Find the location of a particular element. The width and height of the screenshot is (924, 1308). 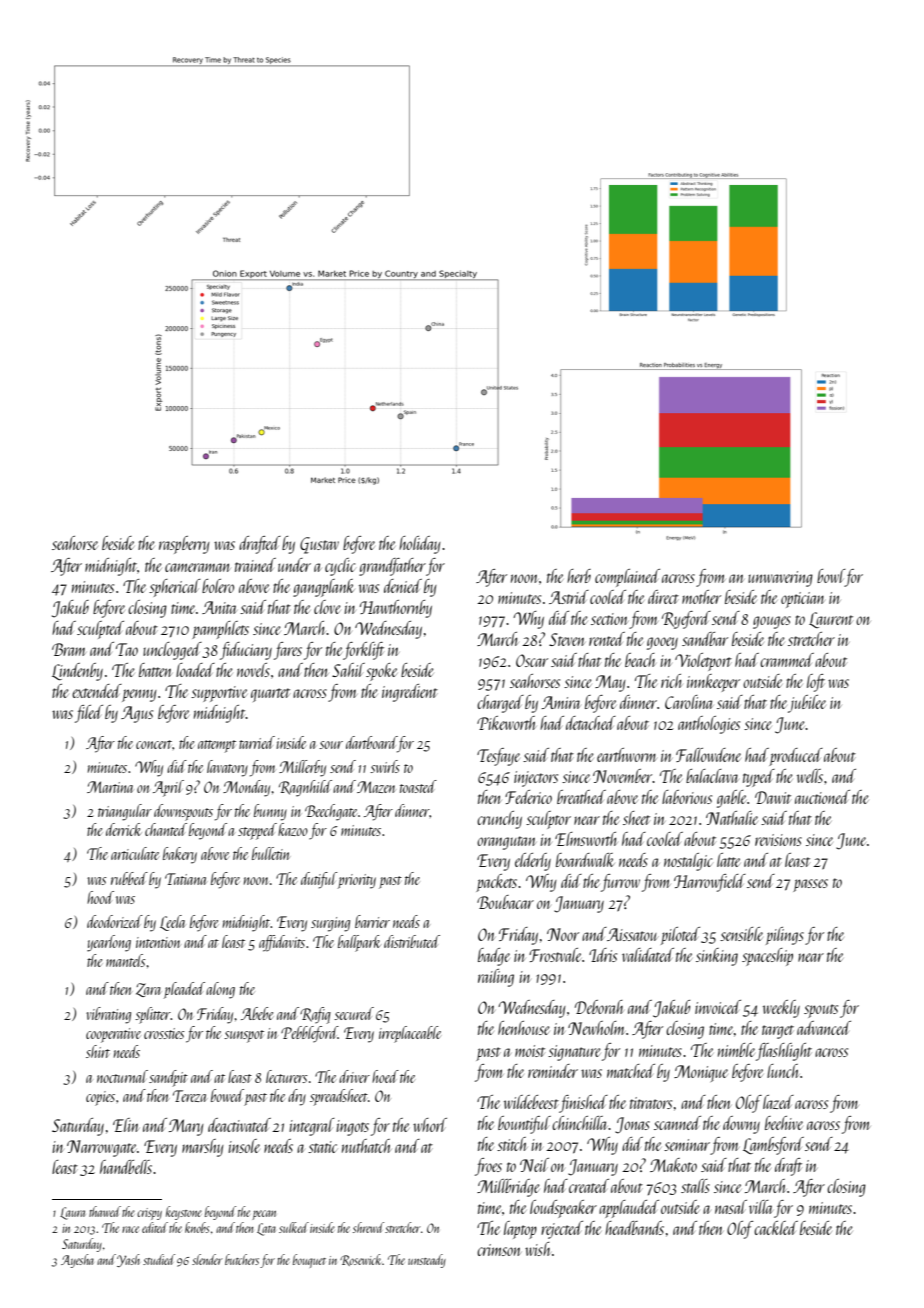

rubbed is located at coordinates (129, 878).
